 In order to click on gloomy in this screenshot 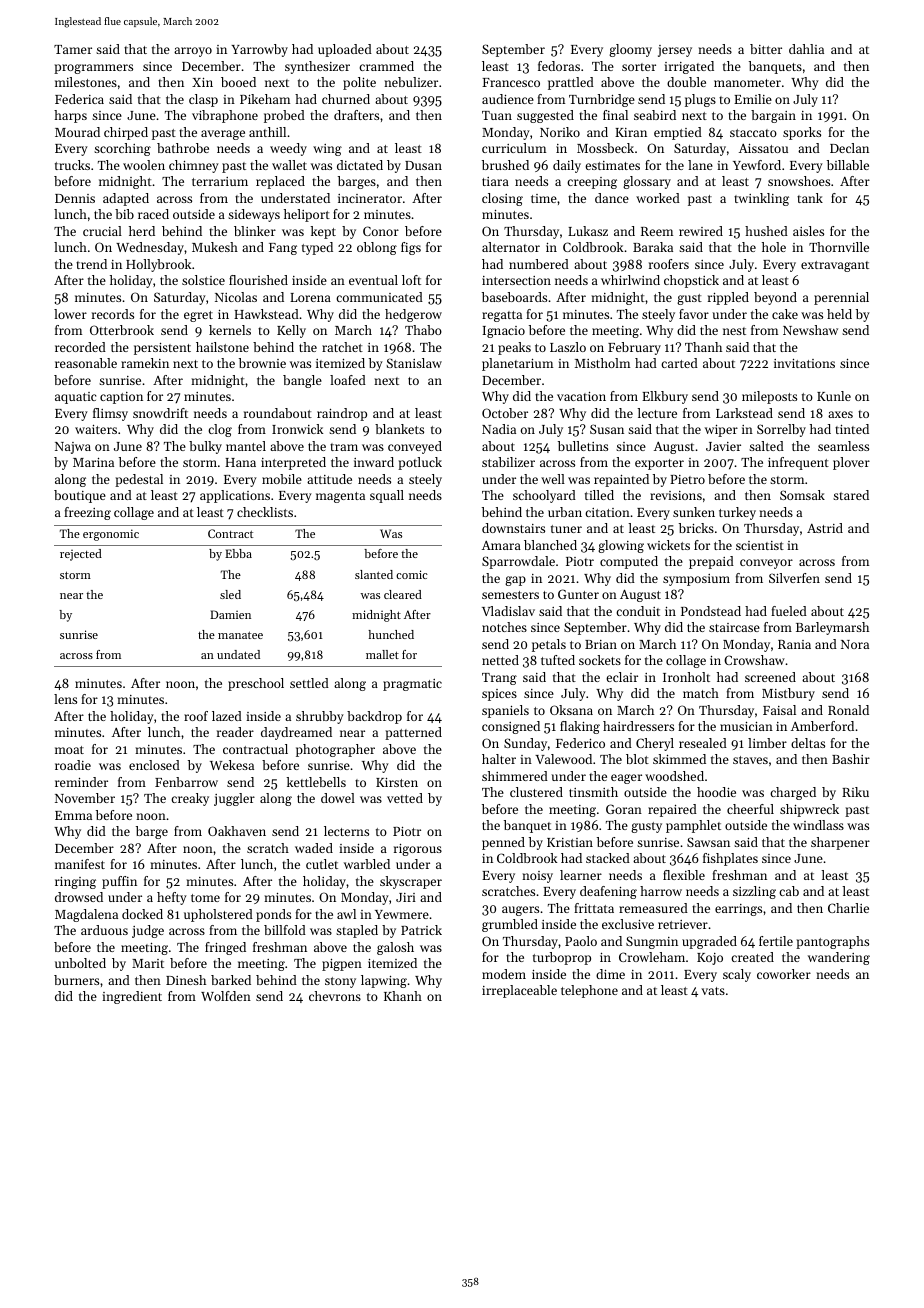, I will do `click(630, 50)`.
